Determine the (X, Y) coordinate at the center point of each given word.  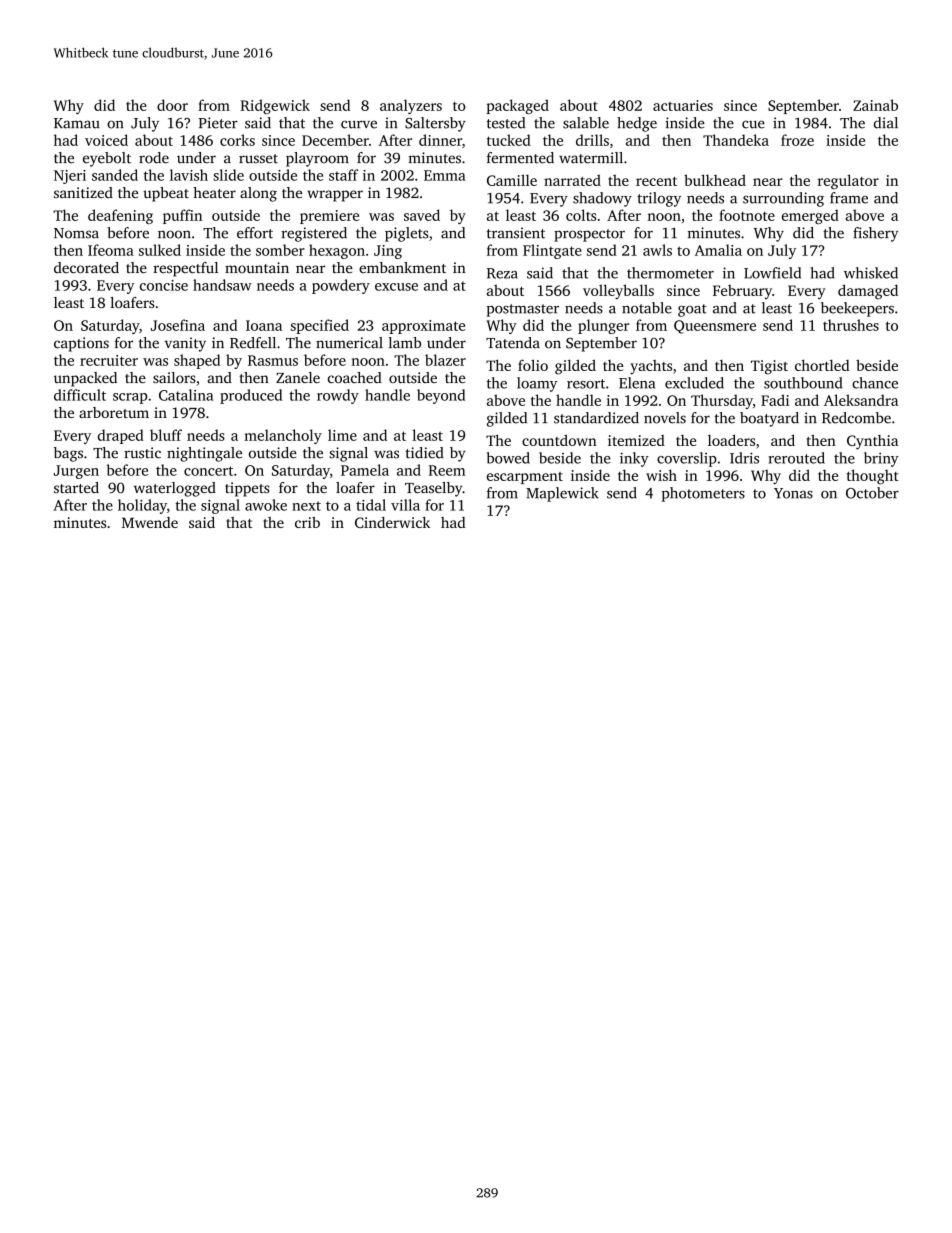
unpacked (85, 379)
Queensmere (715, 327)
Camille (512, 180)
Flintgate (552, 251)
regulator (848, 182)
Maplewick (562, 494)
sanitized (83, 192)
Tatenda (513, 343)
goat (692, 310)
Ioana (264, 325)
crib (307, 522)
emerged (810, 216)
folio (533, 365)
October (872, 493)
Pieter (218, 123)
